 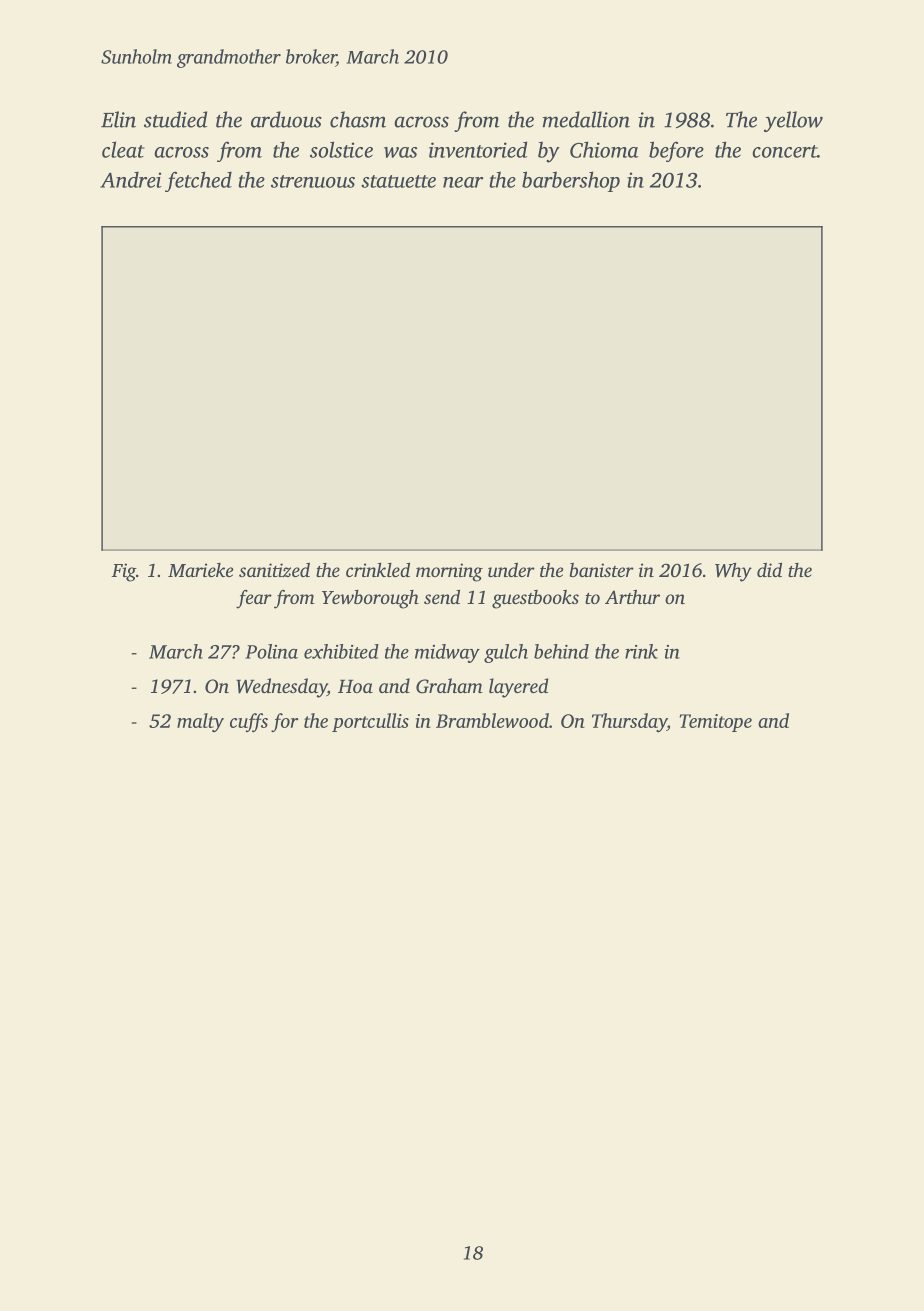 I want to click on strenuous, so click(x=313, y=181).
